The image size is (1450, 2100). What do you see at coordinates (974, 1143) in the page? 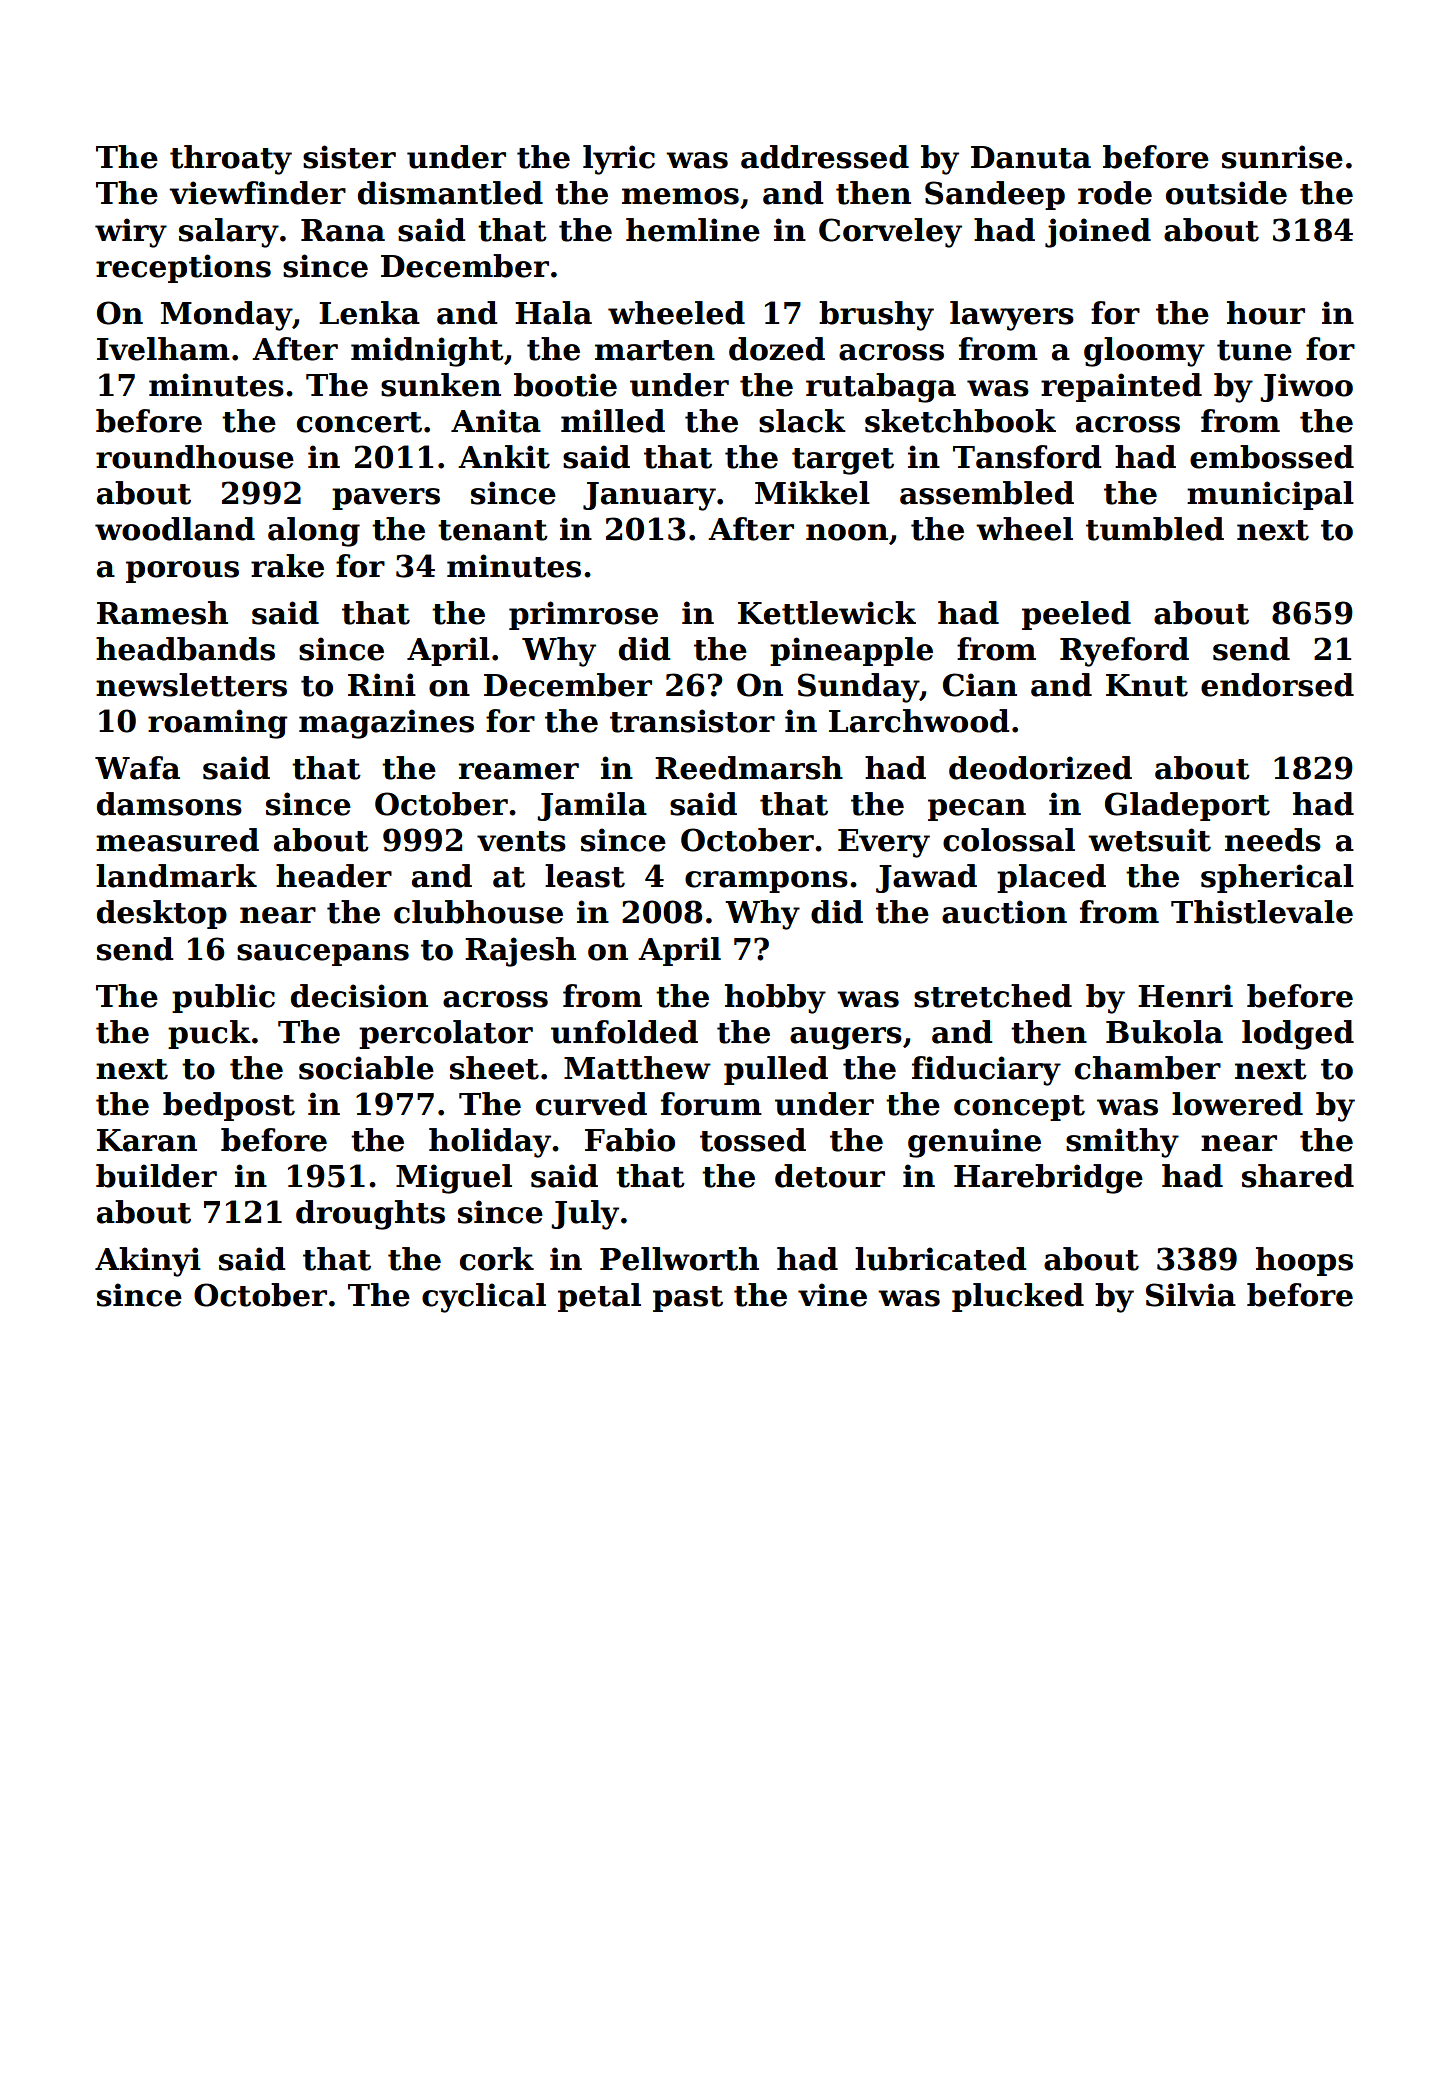
I see `genuine` at bounding box center [974, 1143].
